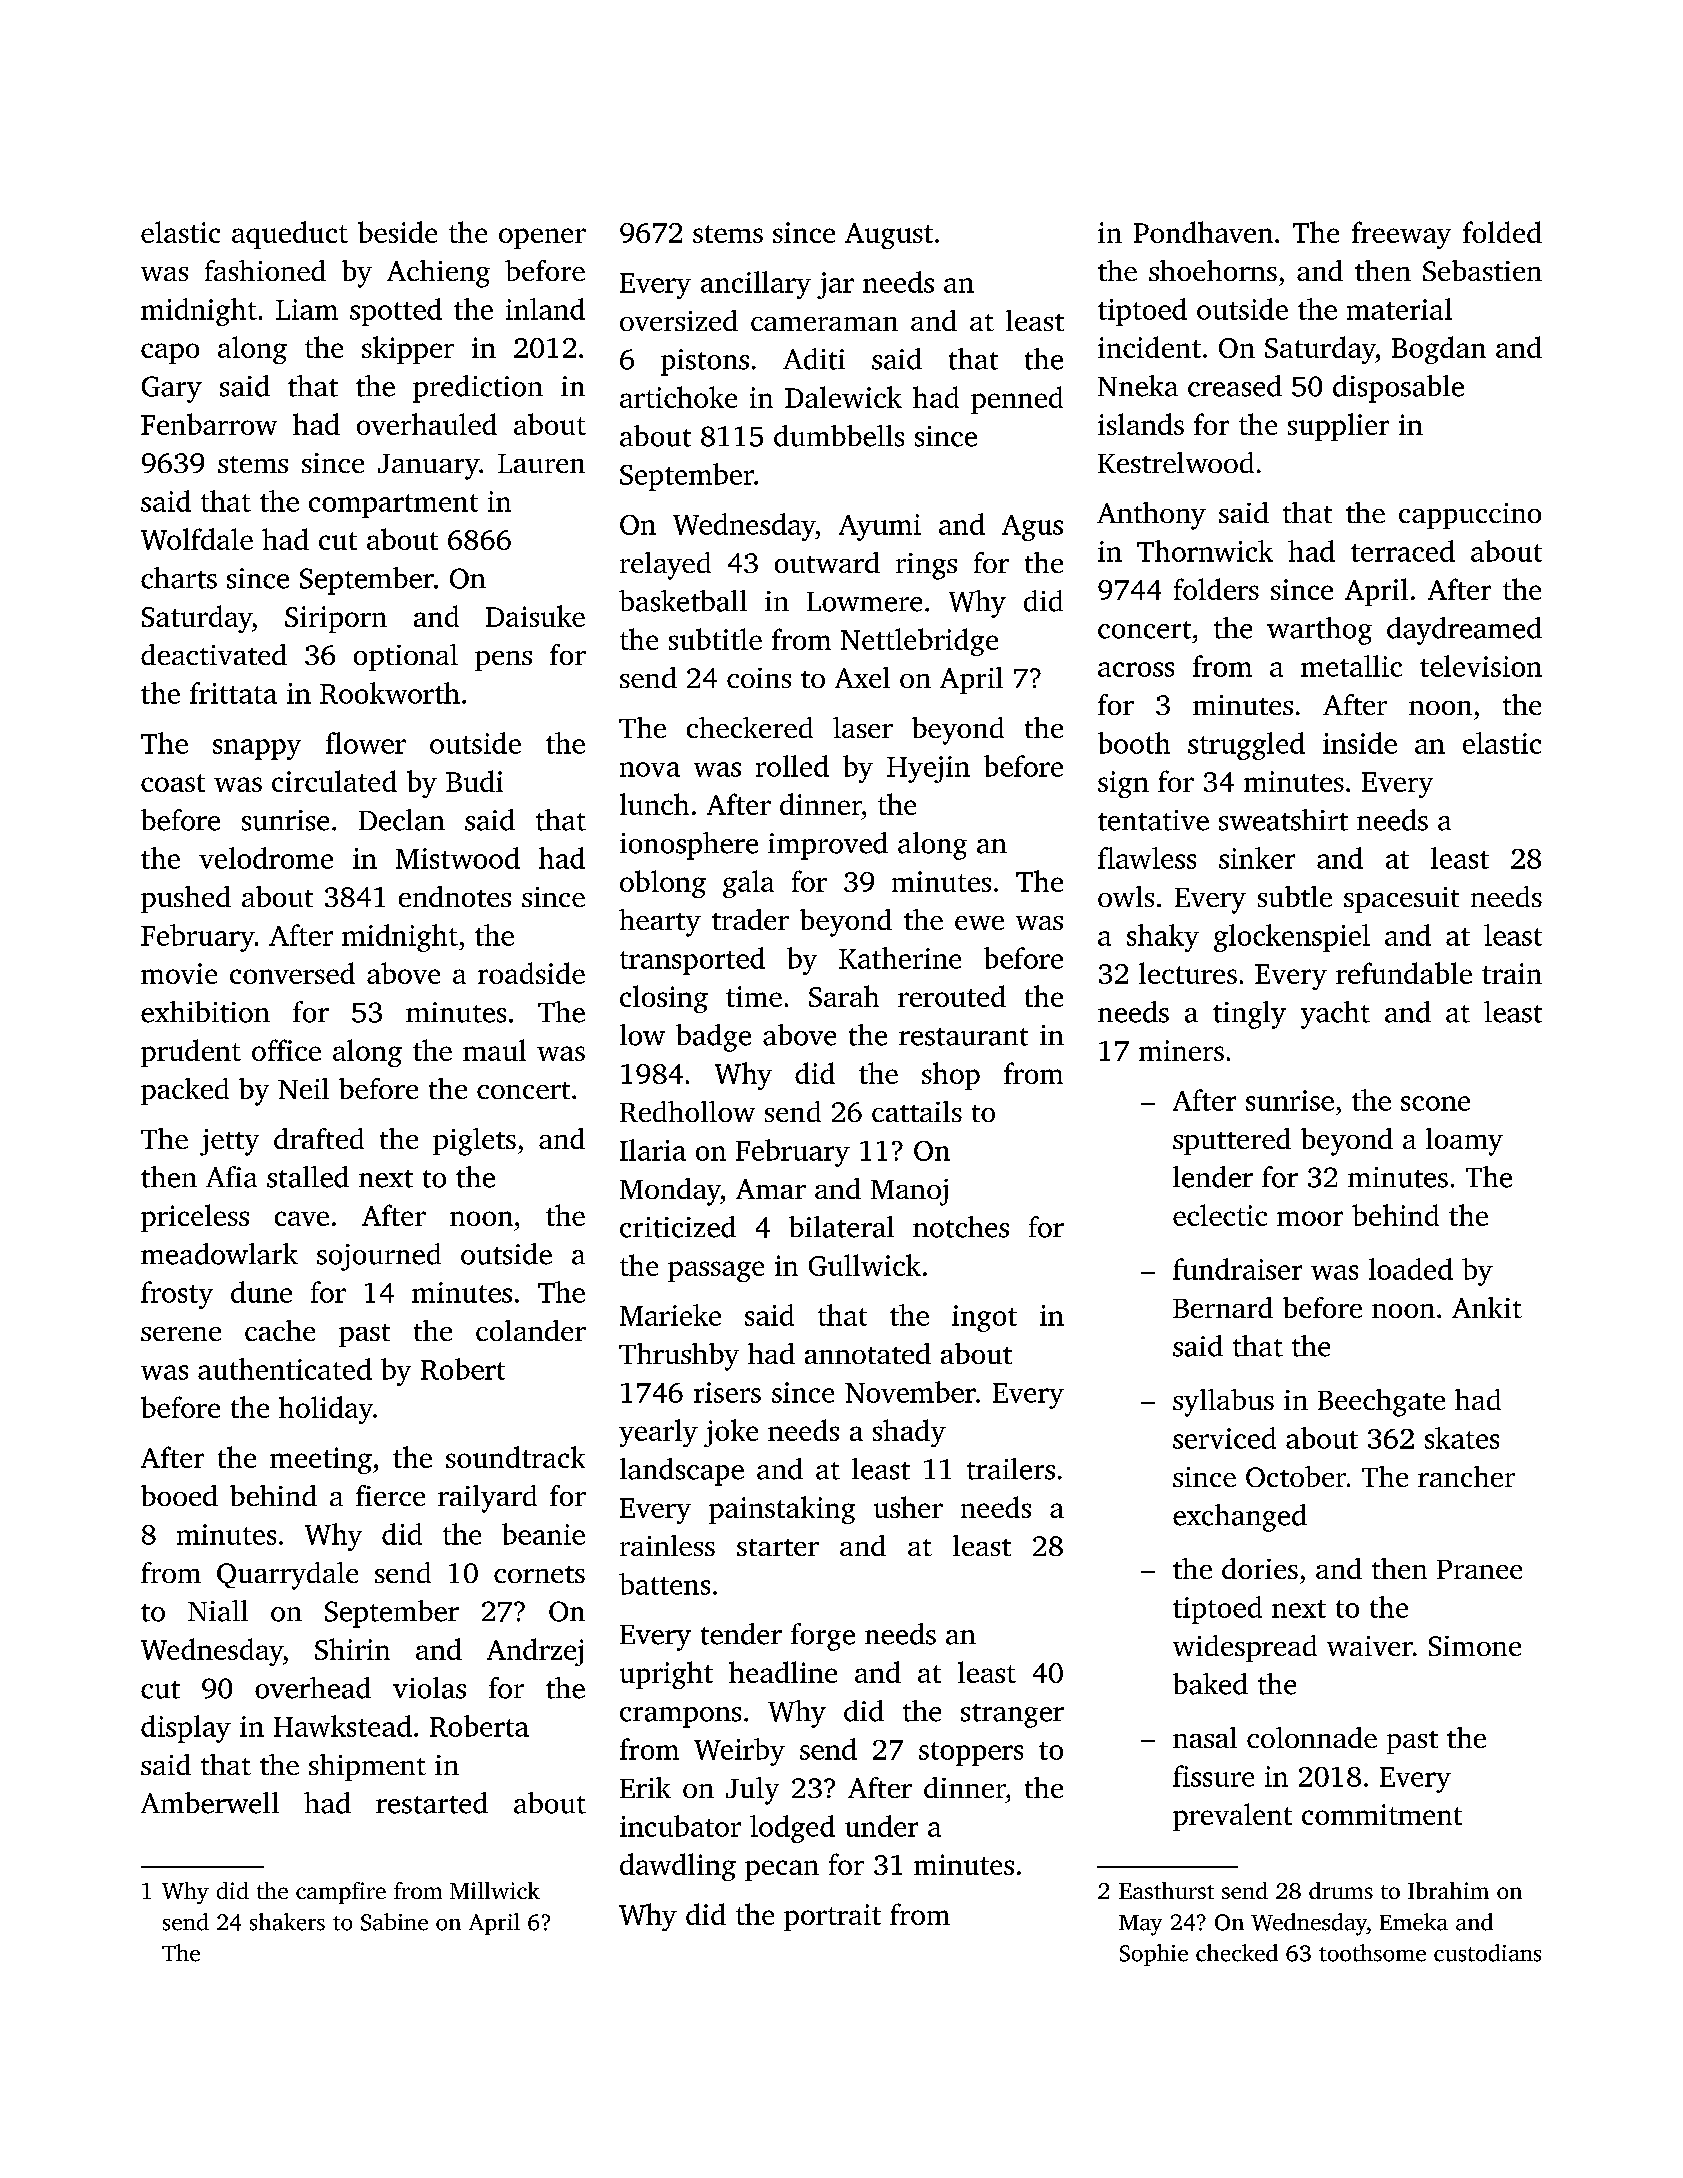 The image size is (1683, 2178). I want to click on meadowlark, so click(219, 1254).
